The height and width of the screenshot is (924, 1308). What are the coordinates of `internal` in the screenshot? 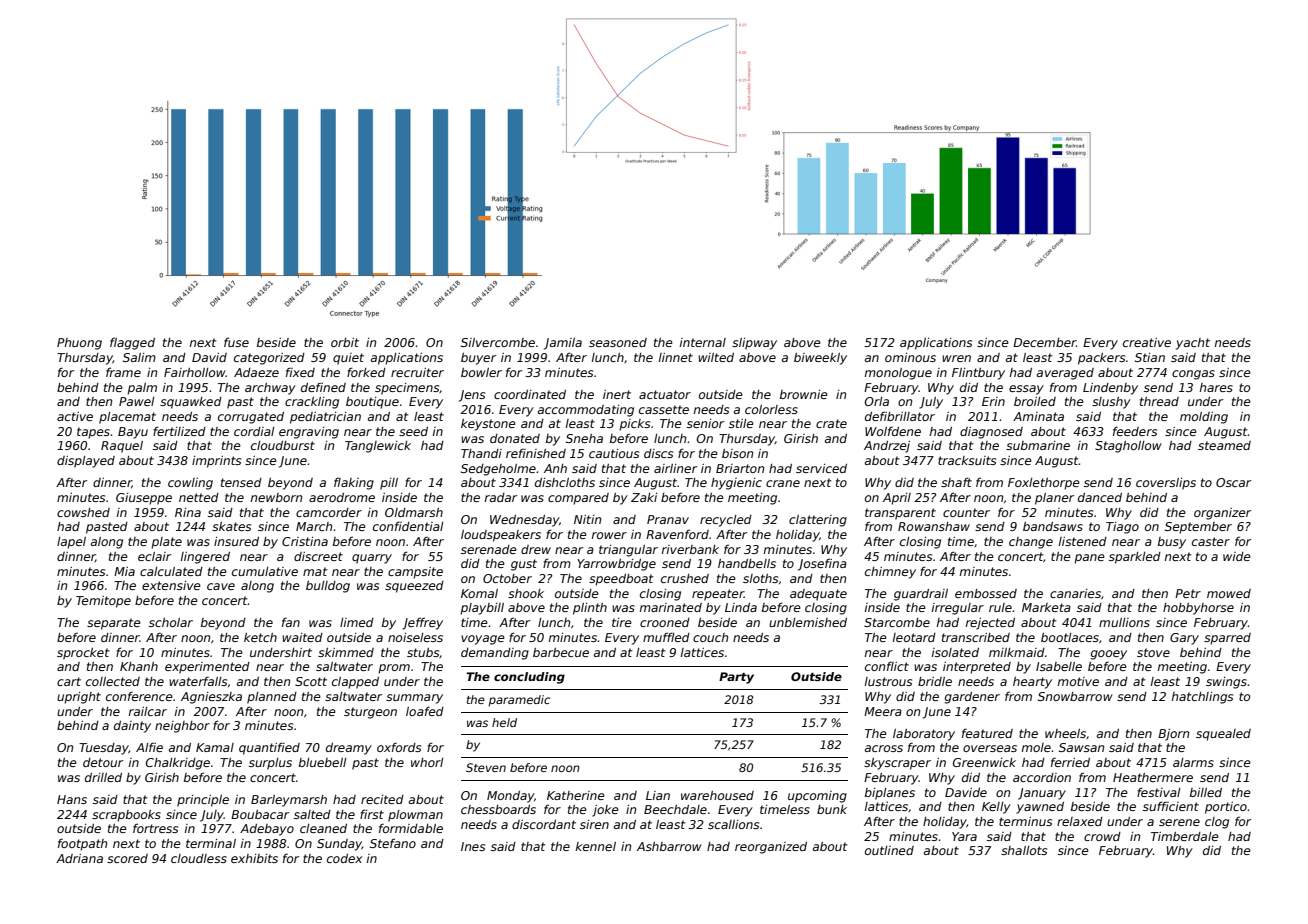 It's located at (703, 342).
